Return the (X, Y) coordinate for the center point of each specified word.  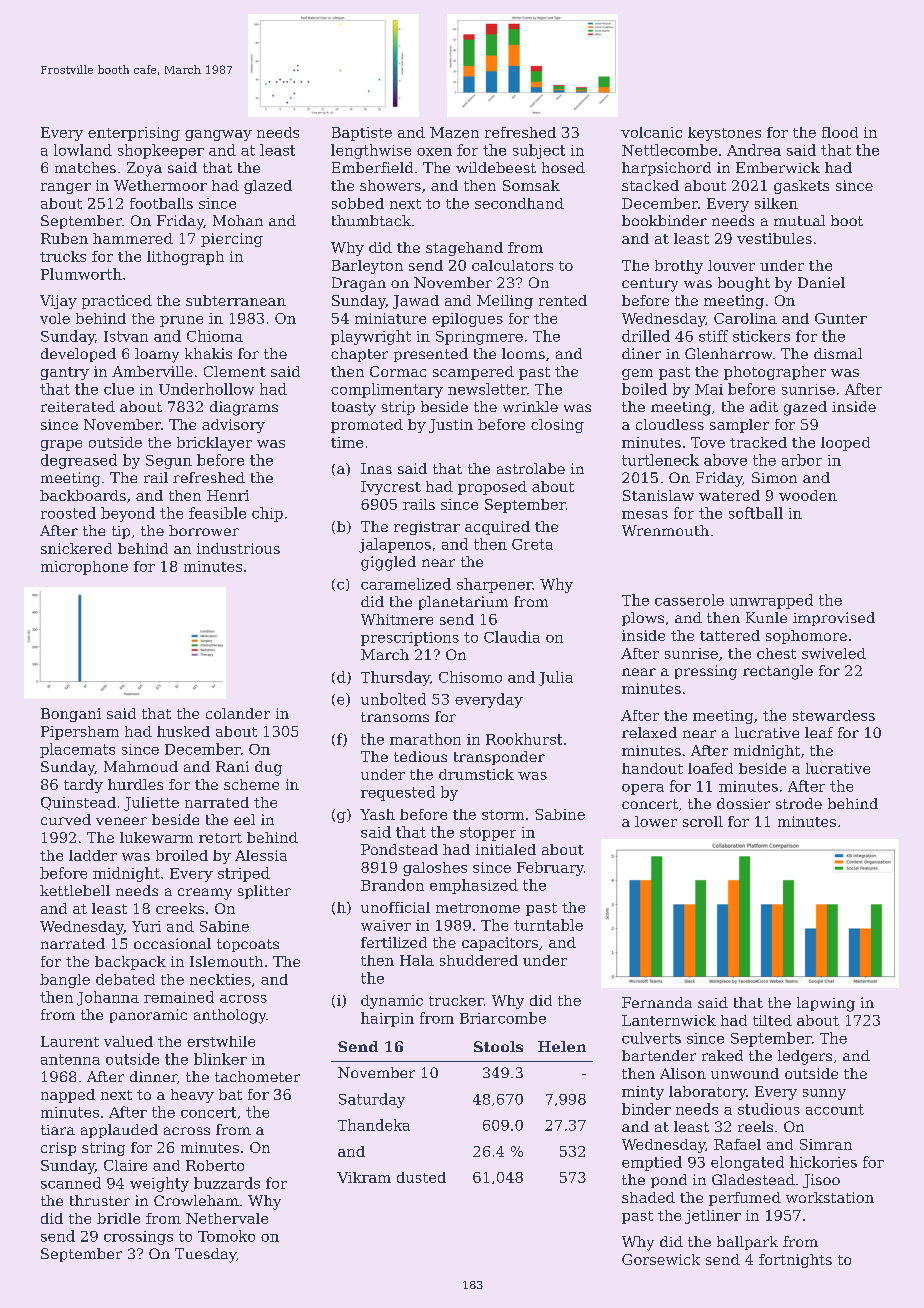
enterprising (134, 134)
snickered (76, 548)
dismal (838, 353)
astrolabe (531, 468)
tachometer (257, 1076)
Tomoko (226, 1236)
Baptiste (362, 134)
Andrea (754, 150)
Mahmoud (141, 766)
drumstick (476, 774)
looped (845, 444)
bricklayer (214, 444)
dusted (421, 1177)
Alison (683, 1073)
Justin (451, 426)
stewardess (834, 715)
